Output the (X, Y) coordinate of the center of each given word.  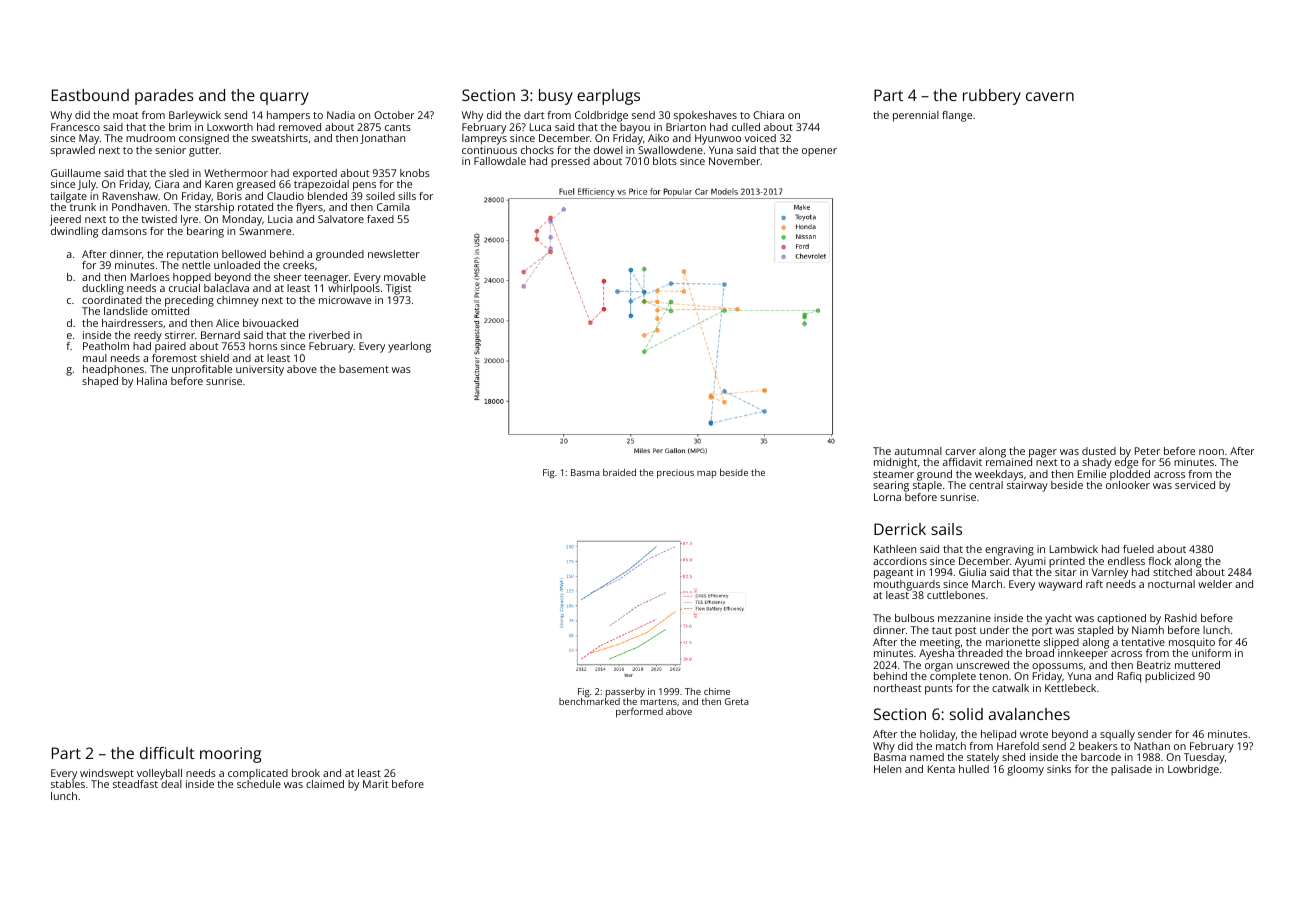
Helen (887, 769)
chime (717, 691)
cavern (1050, 96)
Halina (152, 381)
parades (164, 97)
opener (819, 152)
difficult (167, 753)
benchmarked (589, 701)
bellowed (244, 254)
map (707, 474)
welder (1215, 584)
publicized (1170, 677)
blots (665, 161)
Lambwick (1074, 549)
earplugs (608, 97)
